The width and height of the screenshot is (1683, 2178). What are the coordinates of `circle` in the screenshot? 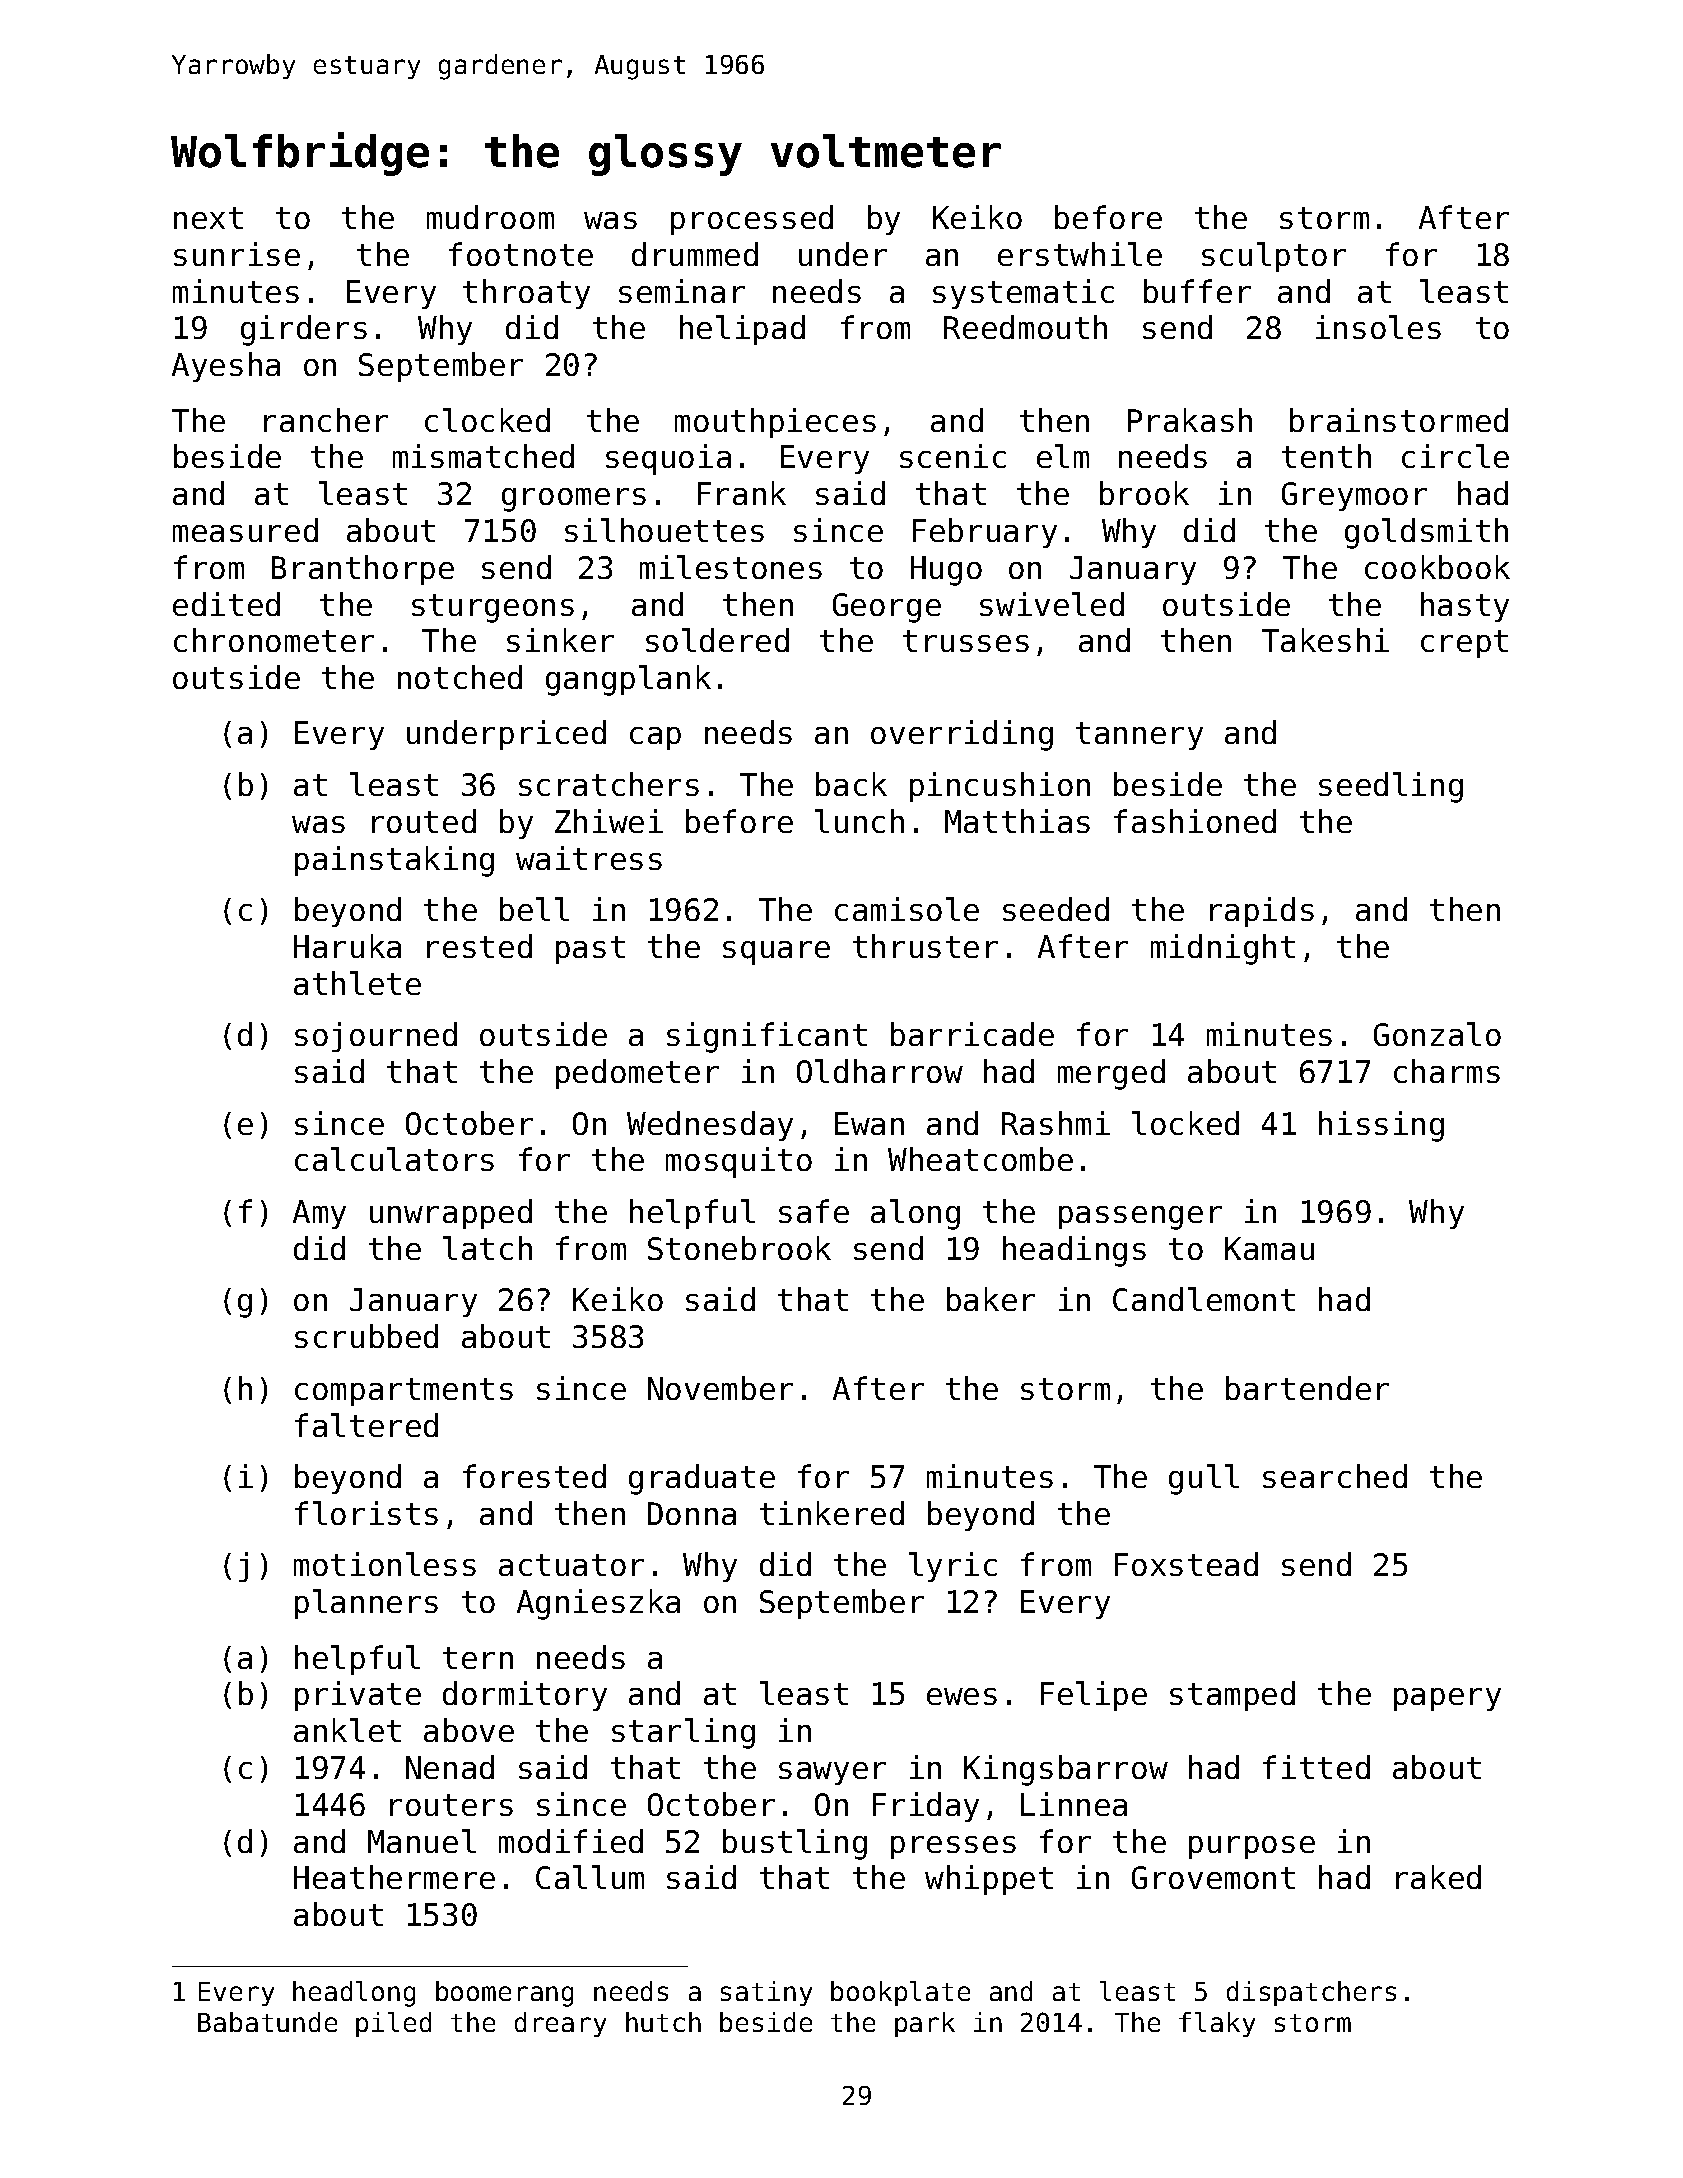 It's located at (1455, 456).
